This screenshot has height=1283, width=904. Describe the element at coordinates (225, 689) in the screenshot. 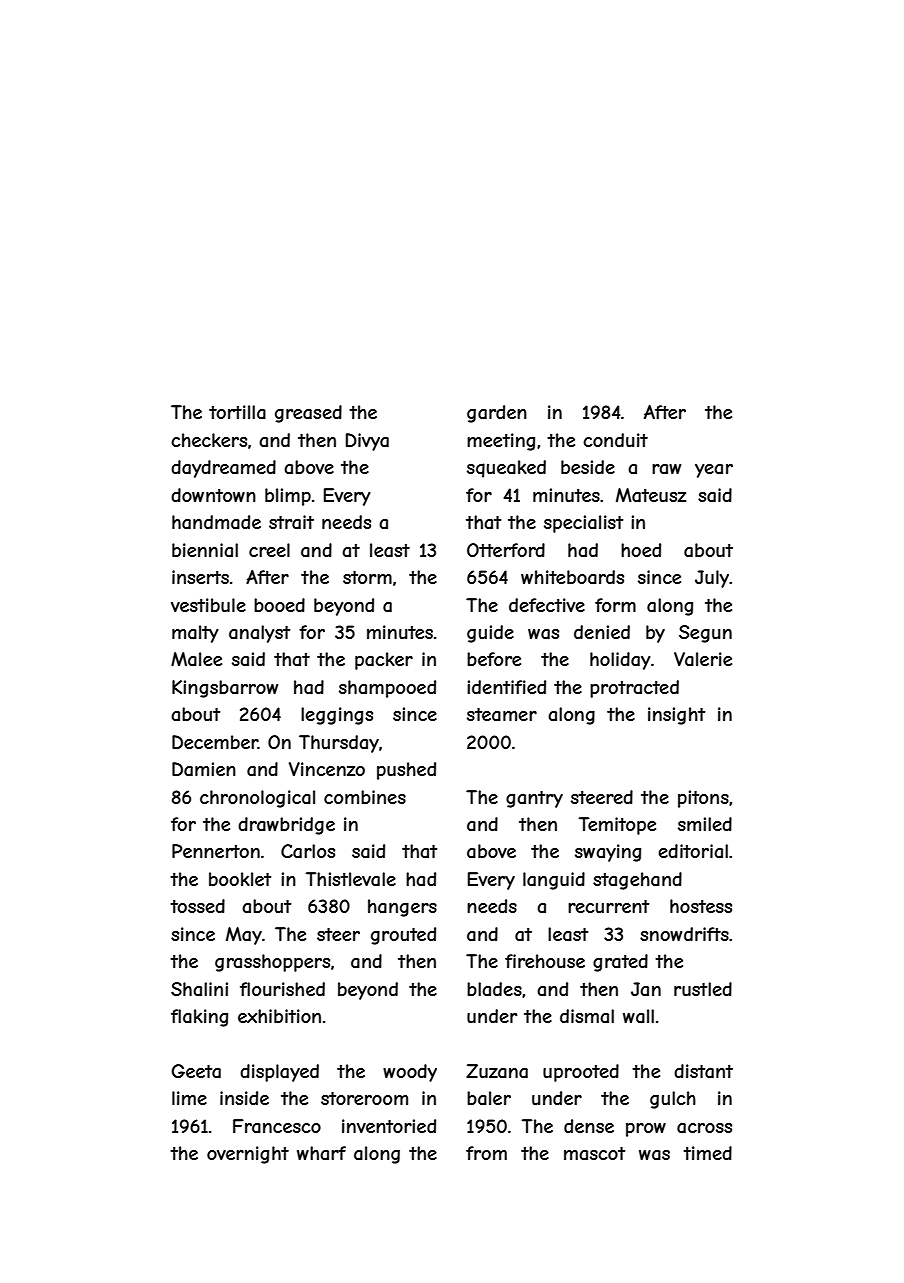

I see `Kingsbarrow` at that location.
